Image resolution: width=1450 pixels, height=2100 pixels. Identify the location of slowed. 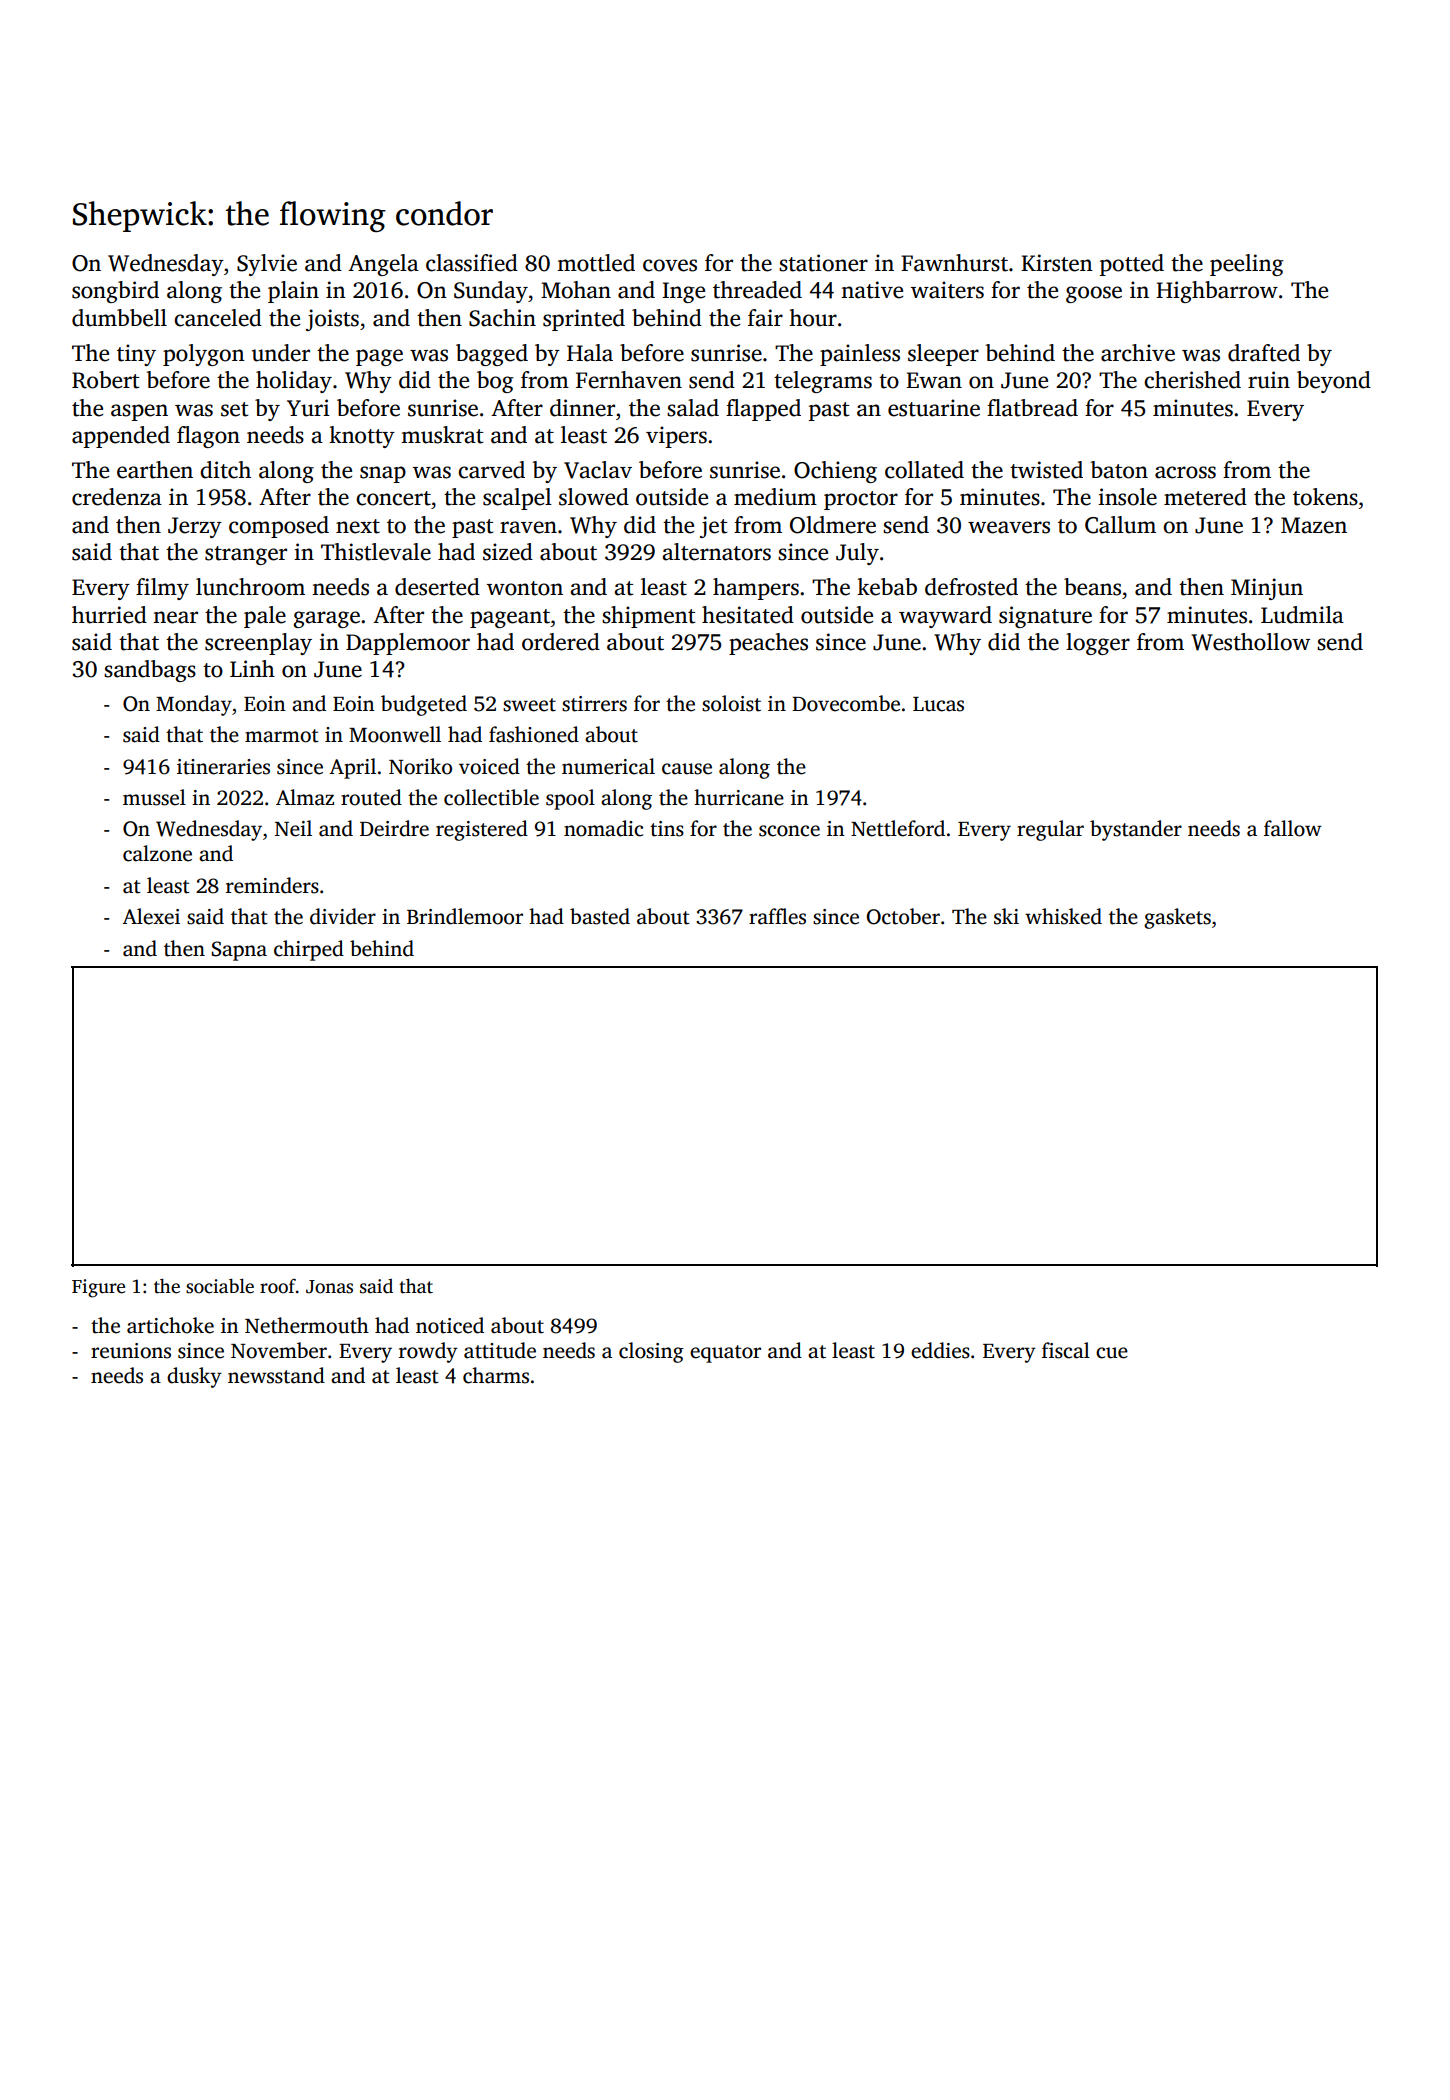
(594, 497).
